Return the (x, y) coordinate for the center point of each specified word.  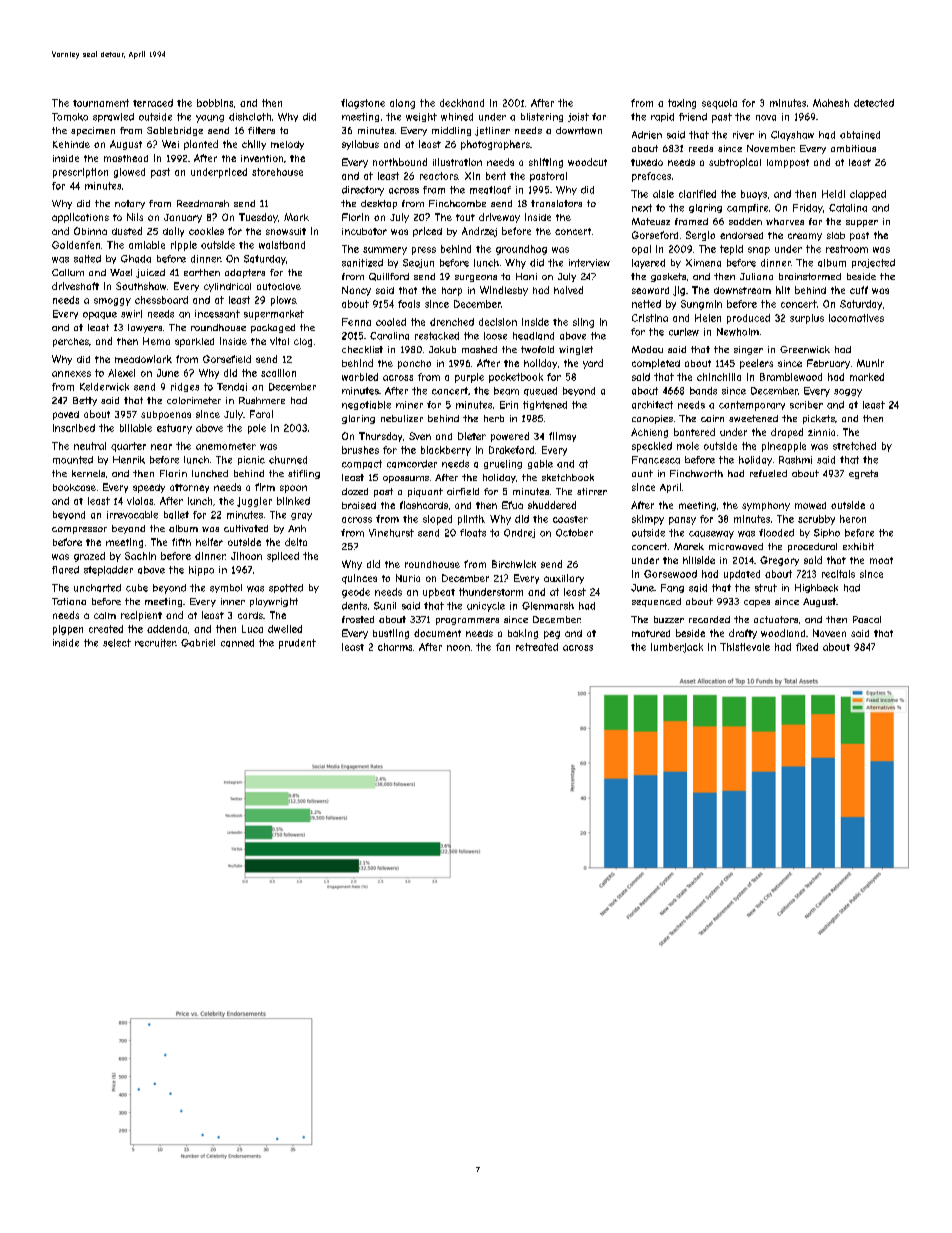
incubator (364, 231)
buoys (754, 195)
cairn (712, 418)
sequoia (719, 104)
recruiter (155, 643)
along (402, 104)
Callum (68, 272)
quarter (128, 447)
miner (409, 405)
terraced (153, 103)
